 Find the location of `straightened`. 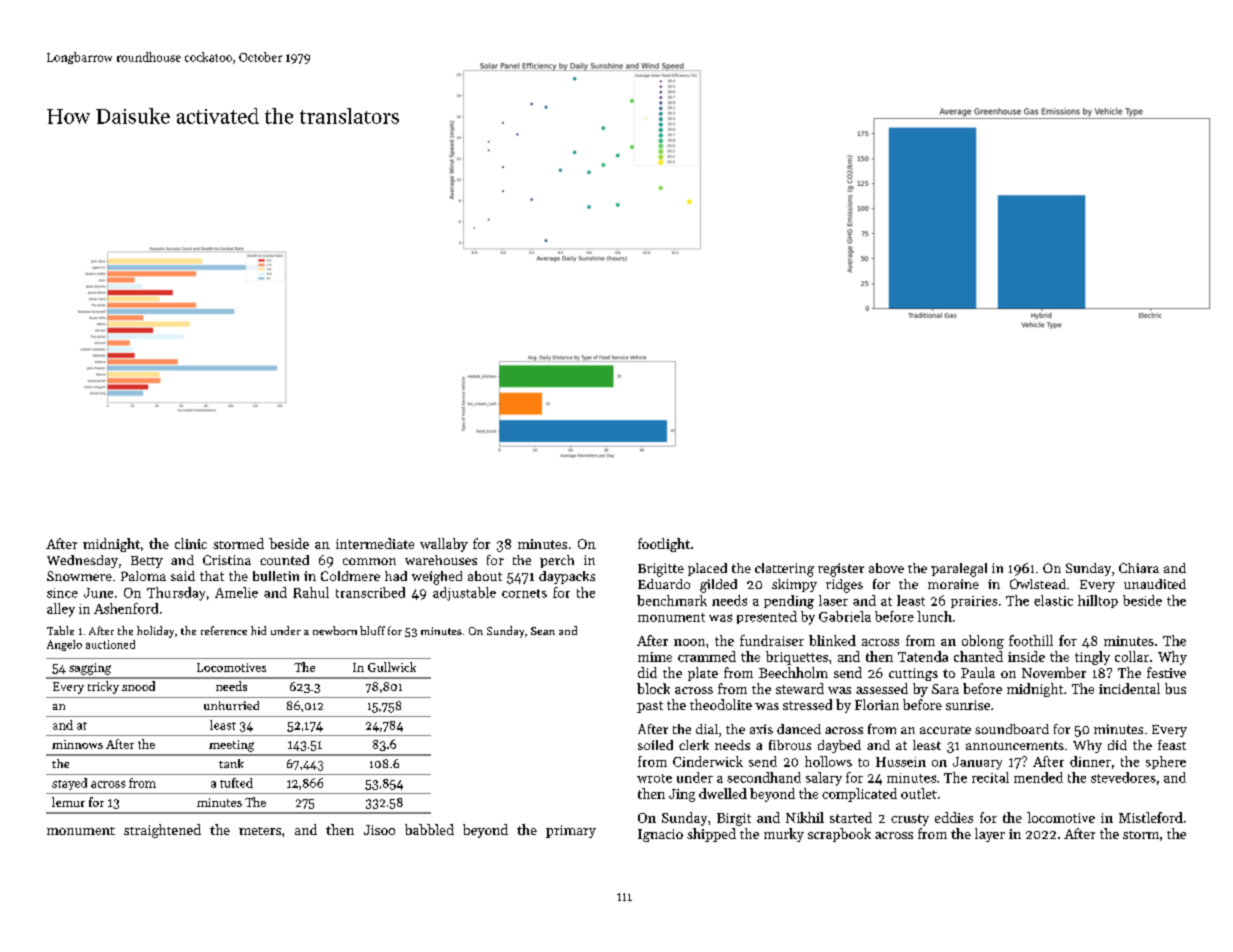

straightened is located at coordinates (162, 831).
